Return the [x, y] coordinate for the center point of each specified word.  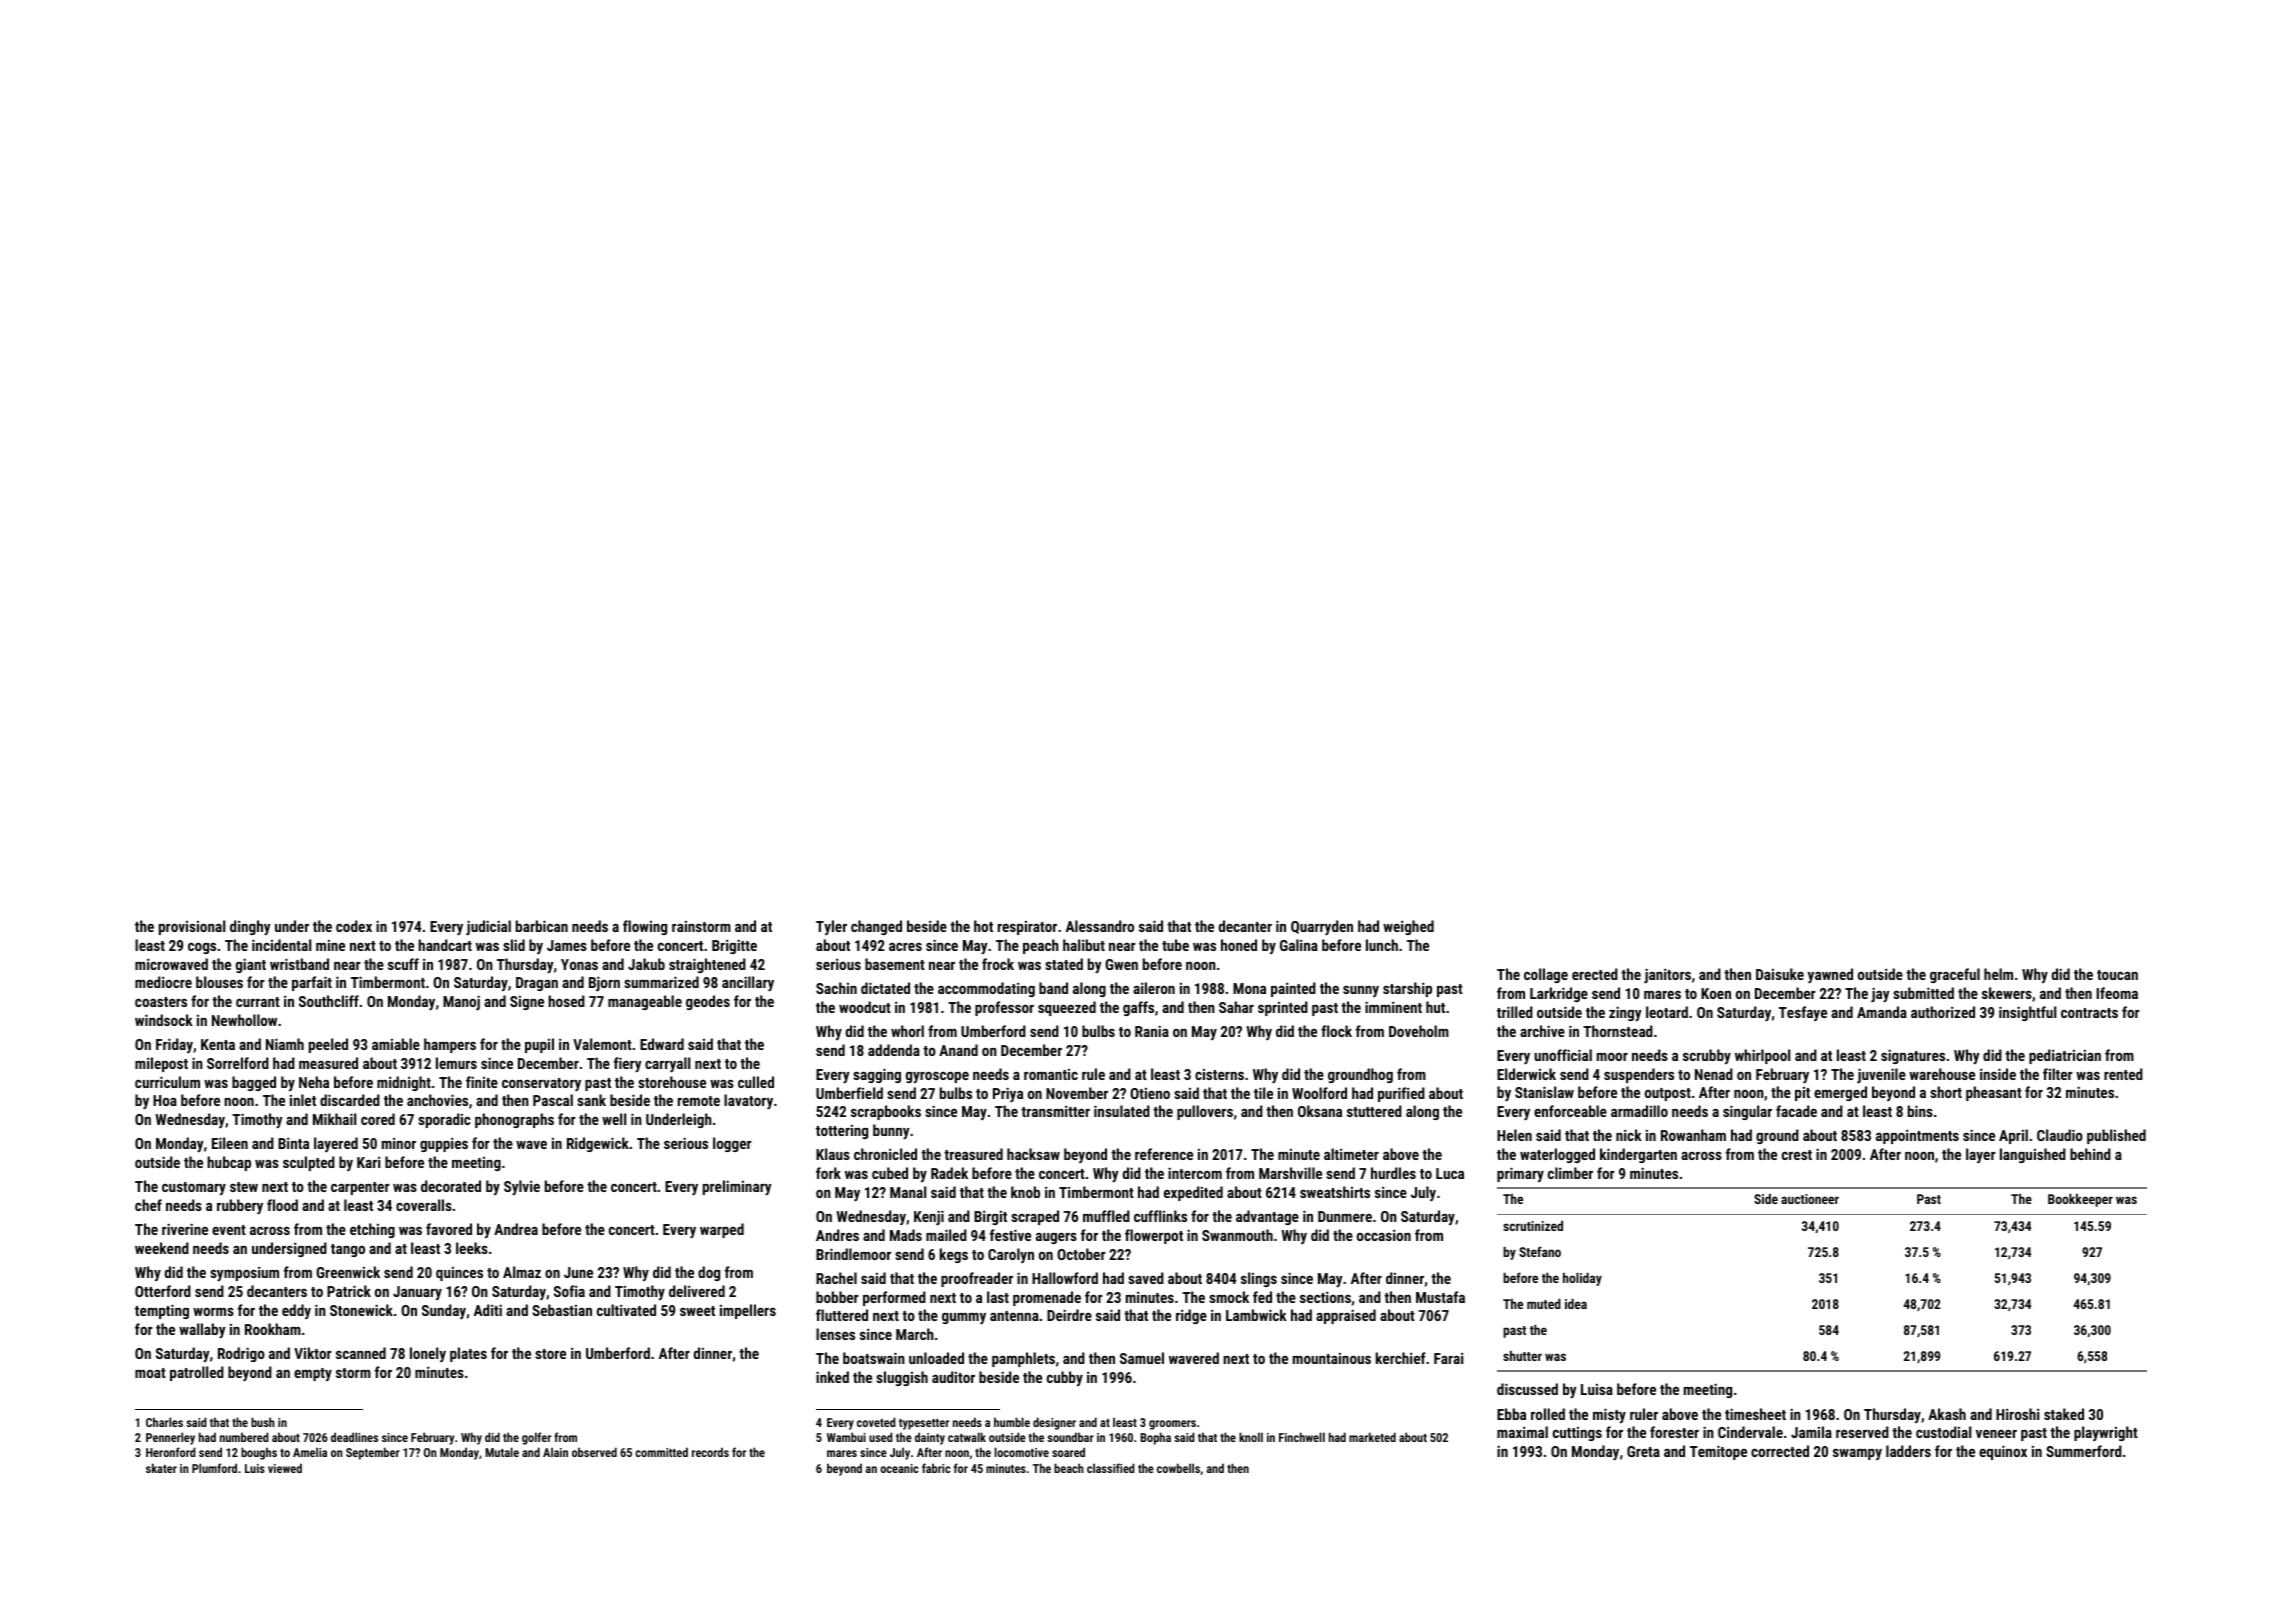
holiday [1582, 1279]
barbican [542, 926]
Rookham [273, 1329]
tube [1175, 945]
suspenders [1639, 1075]
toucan [2117, 975]
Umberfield [849, 1093]
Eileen [230, 1143]
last [998, 1297]
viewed [285, 1468]
